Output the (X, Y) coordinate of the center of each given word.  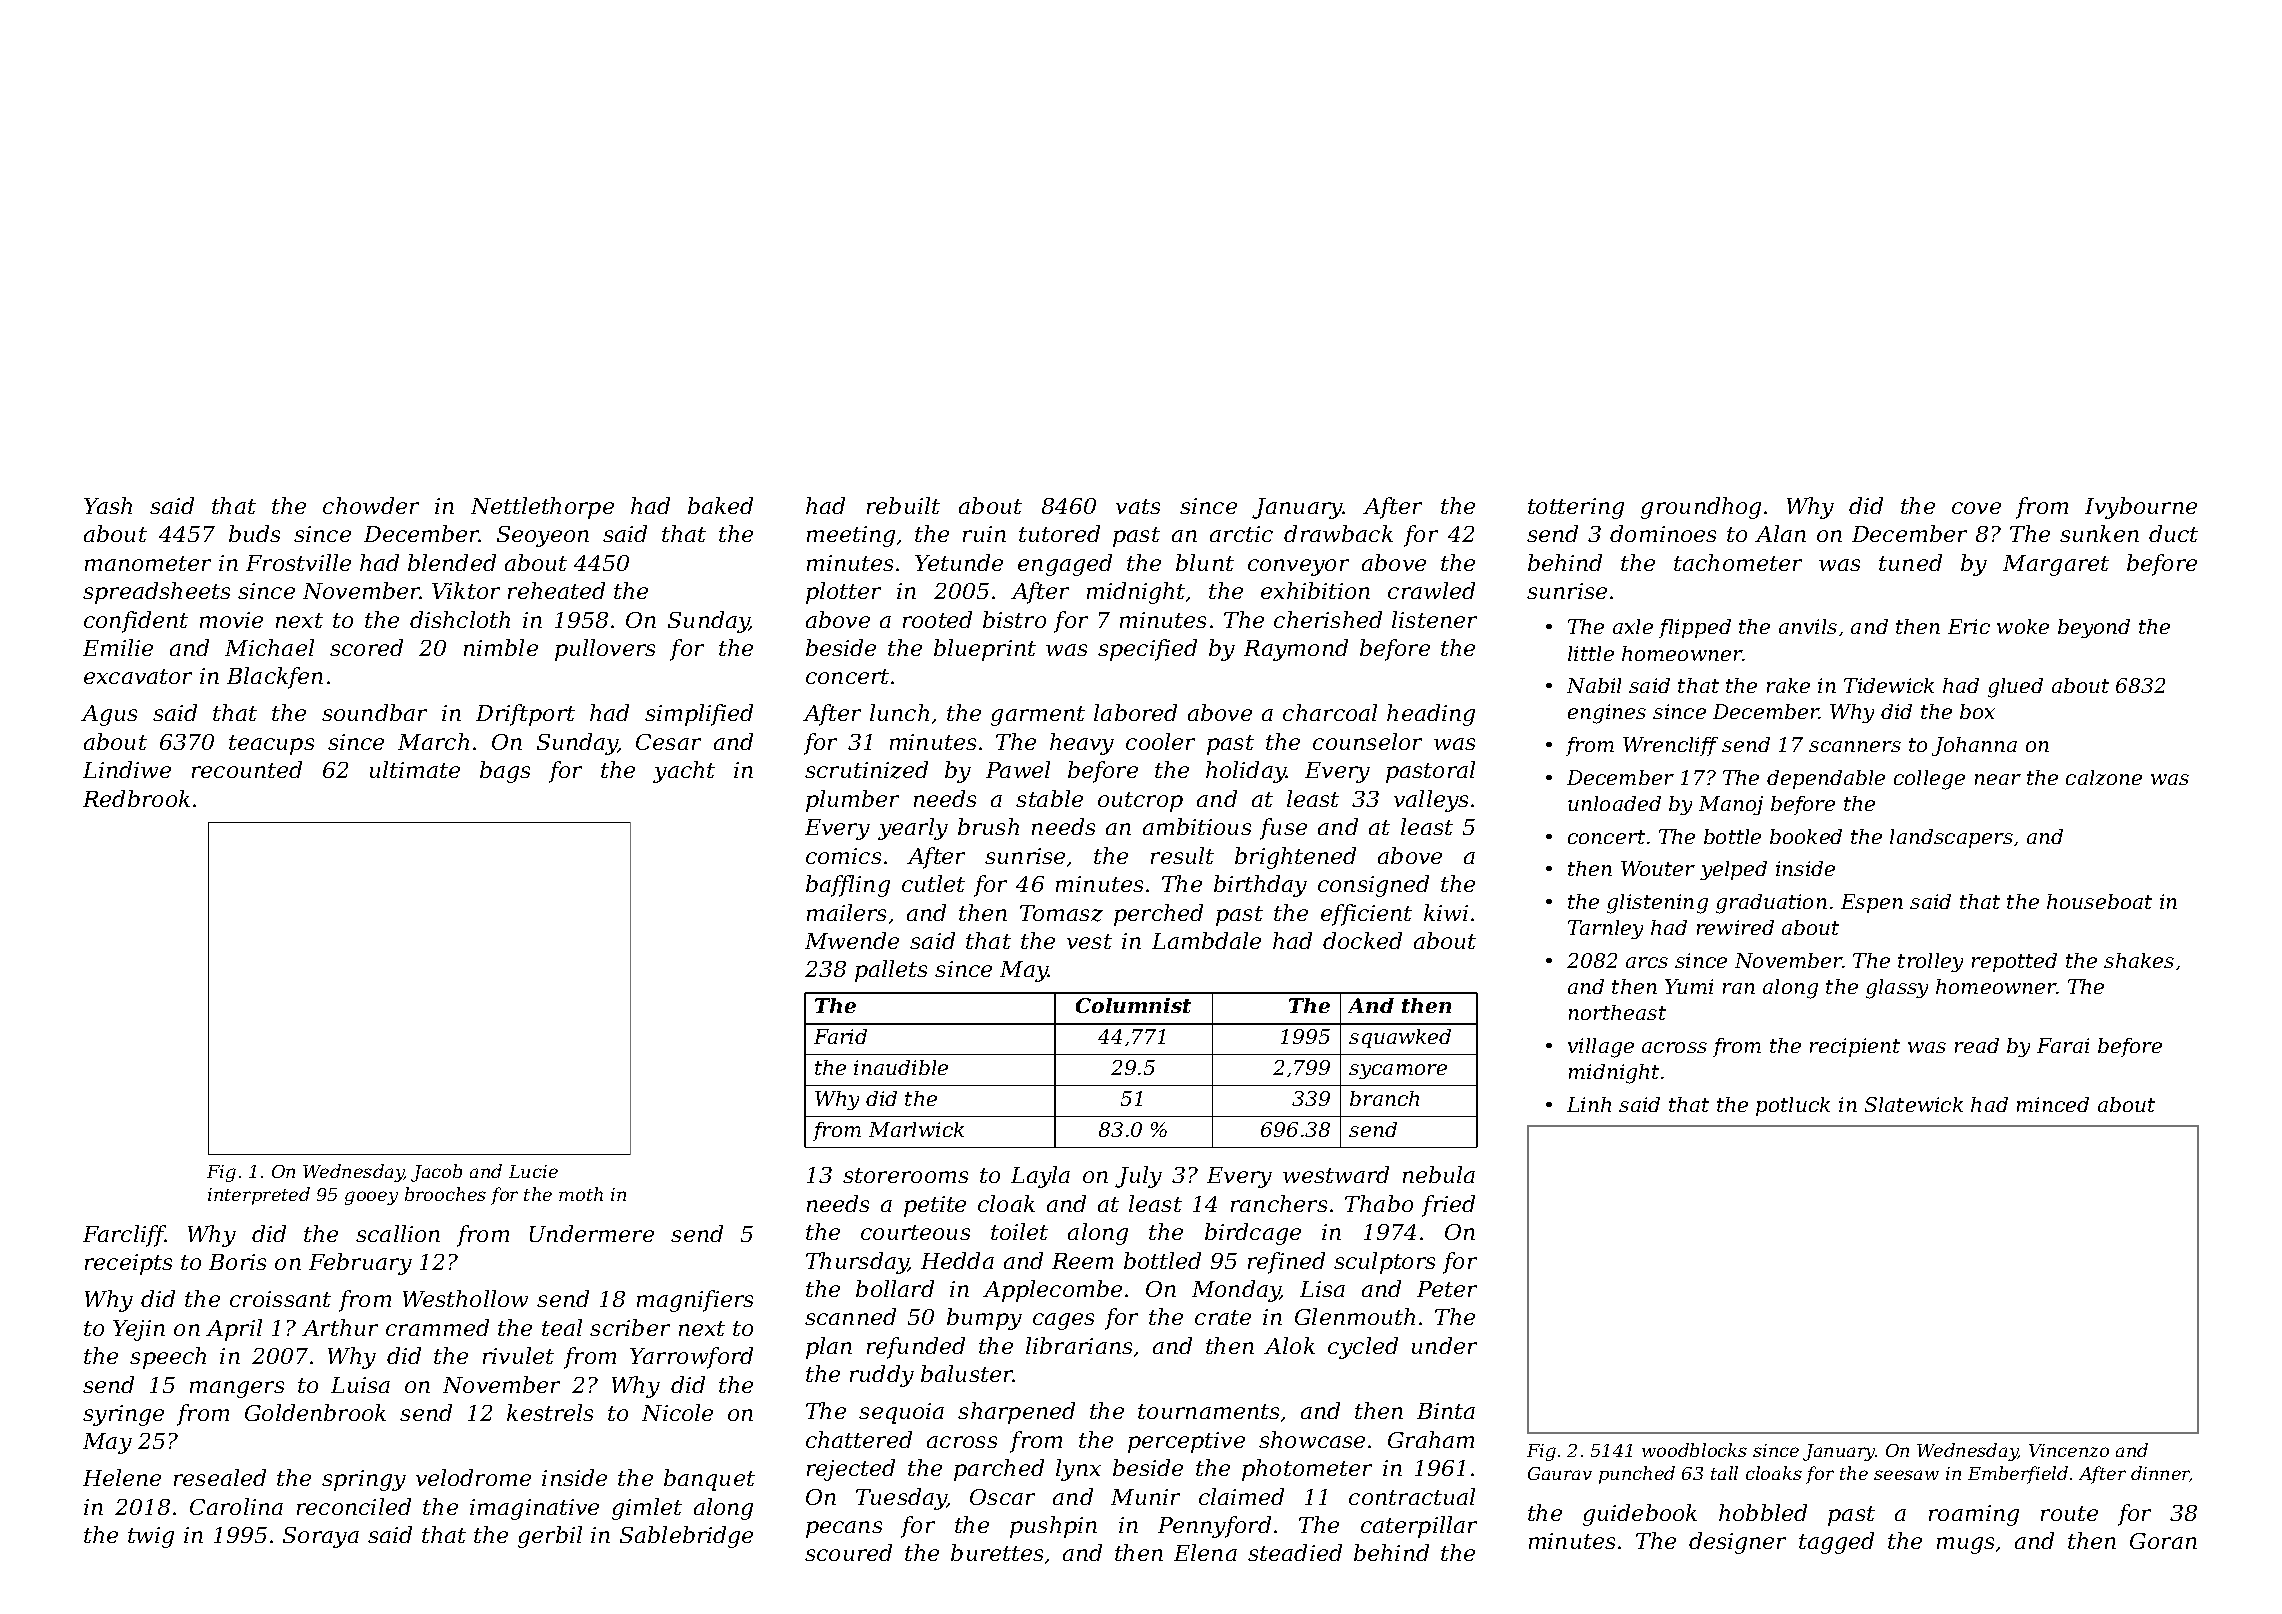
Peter (1447, 1289)
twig (151, 1537)
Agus (109, 715)
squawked (1400, 1038)
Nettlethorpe (542, 508)
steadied (1295, 1552)
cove (1976, 508)
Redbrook (136, 798)
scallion (398, 1233)
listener (1434, 619)
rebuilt (903, 505)
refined (1286, 1263)
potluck (1793, 1106)
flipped (1695, 628)
